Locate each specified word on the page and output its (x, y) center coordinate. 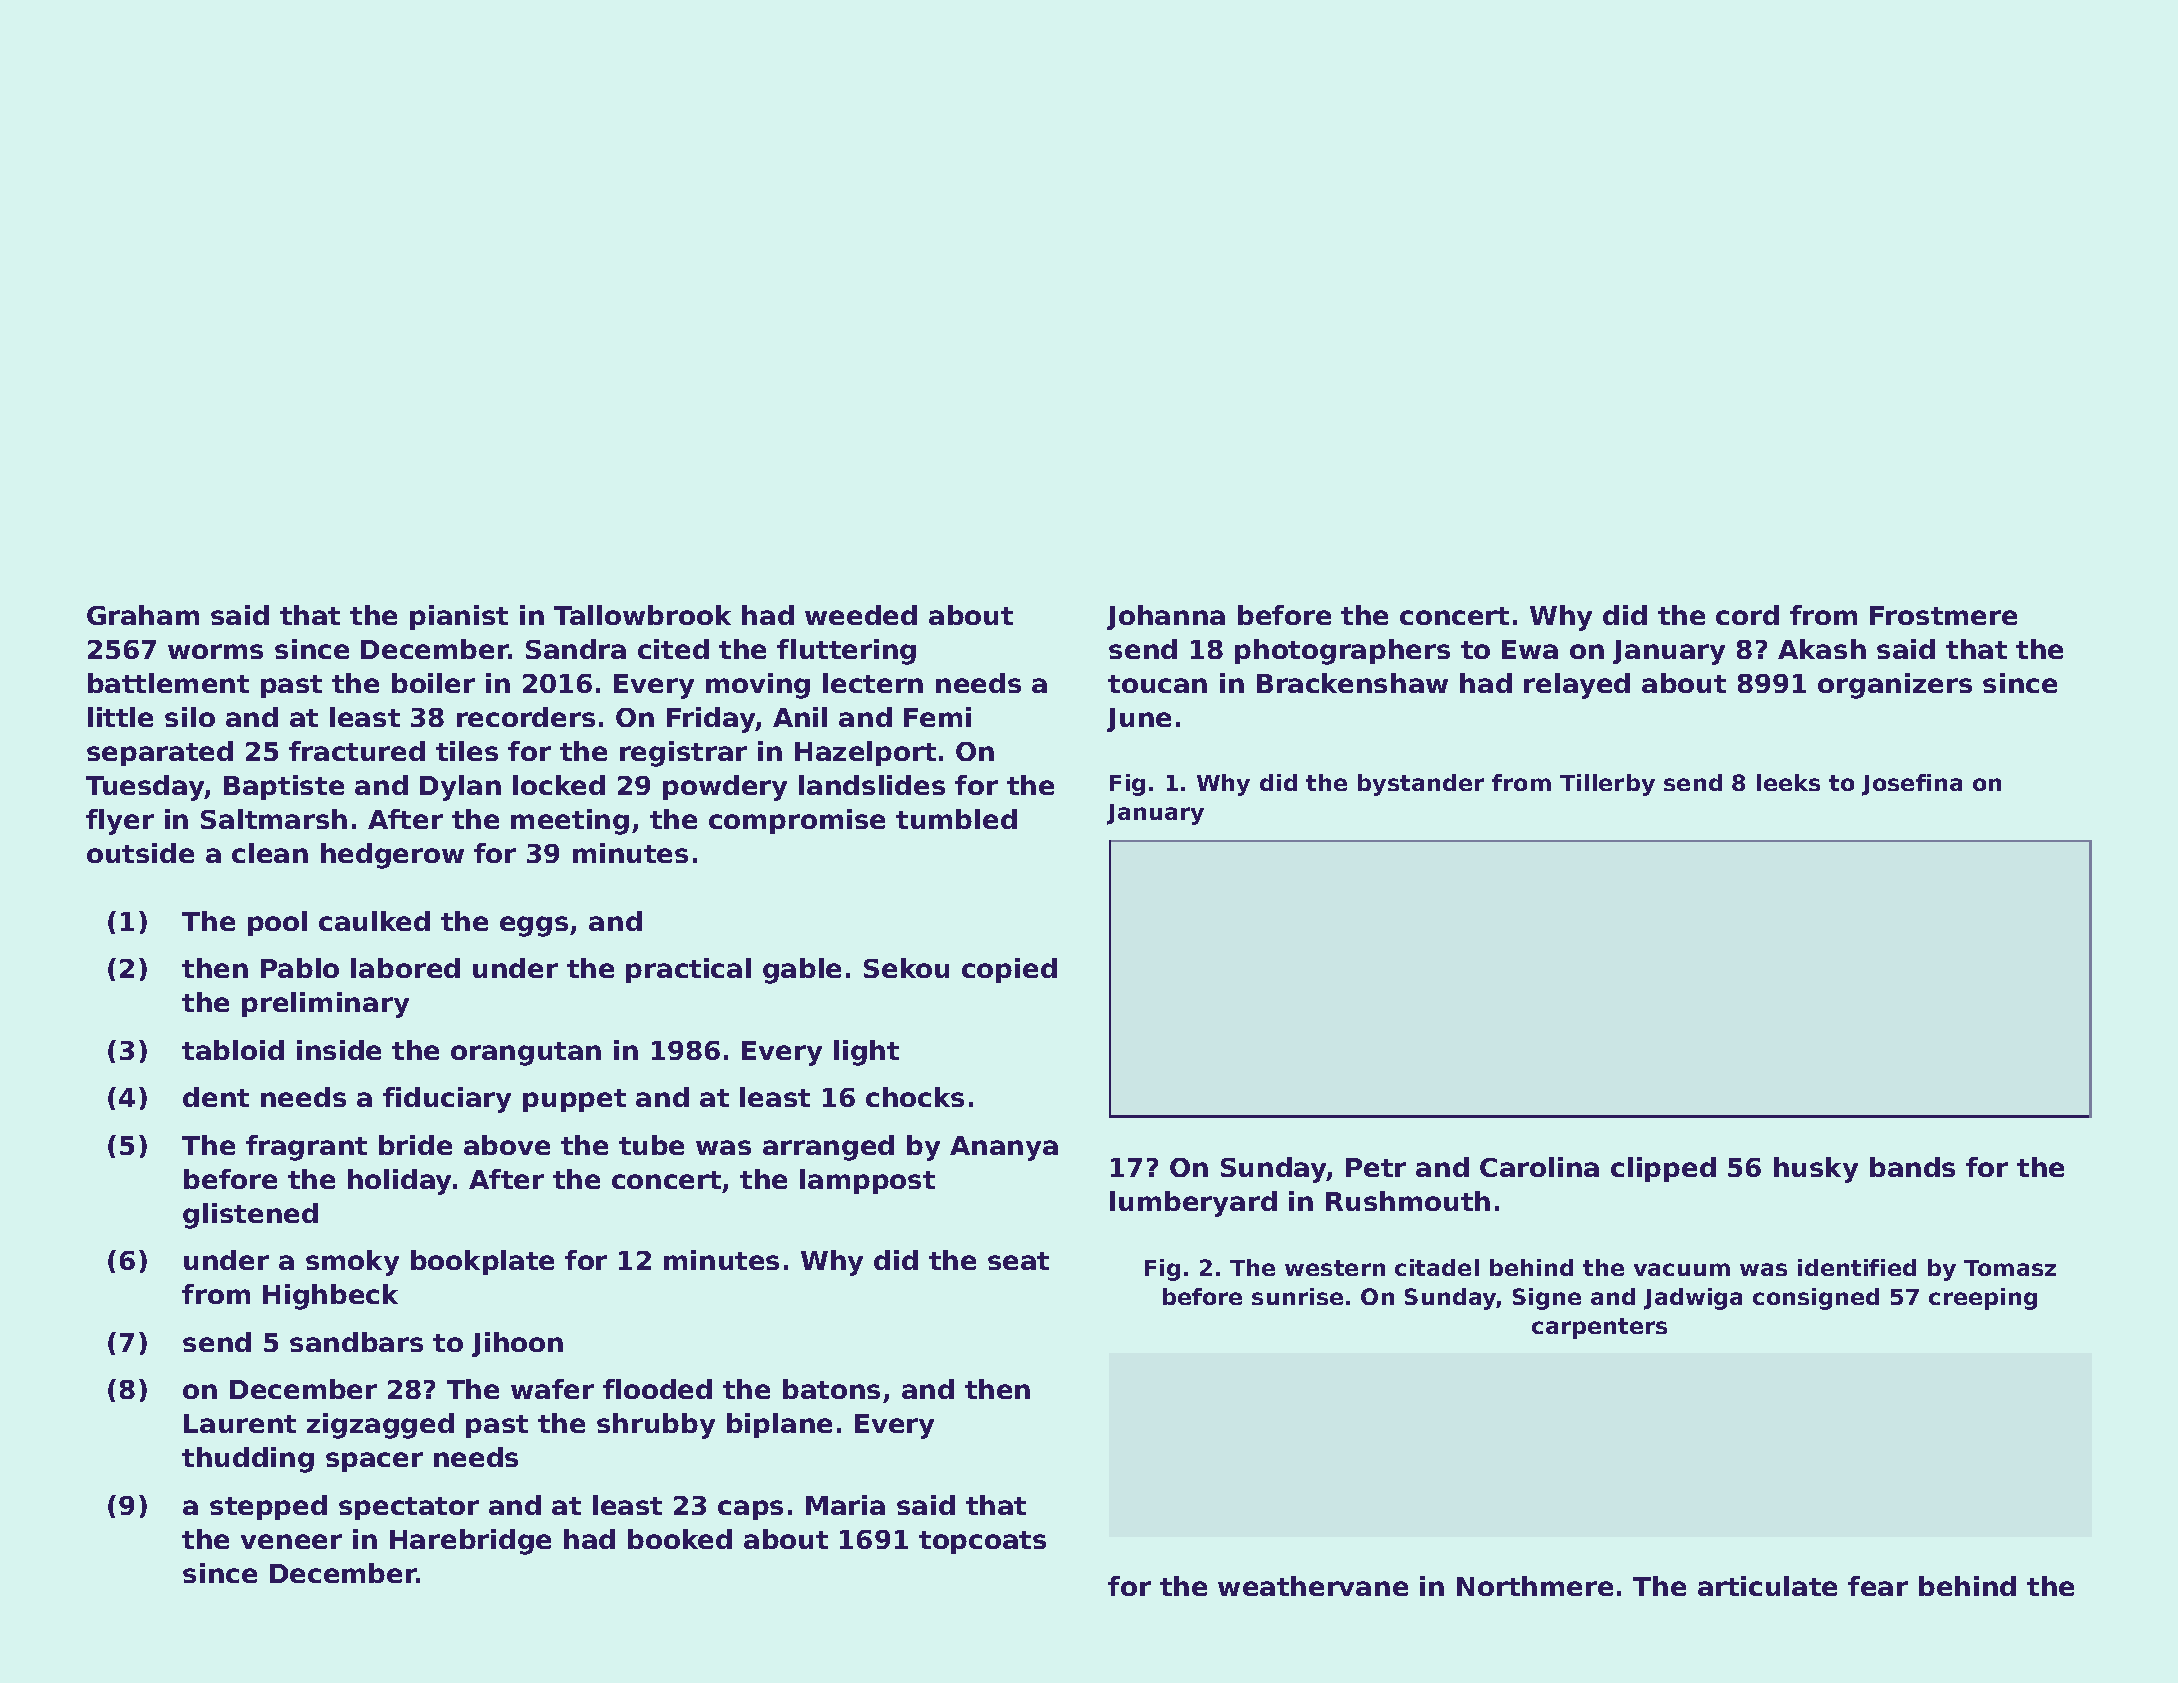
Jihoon (517, 1344)
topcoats (982, 1542)
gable (802, 971)
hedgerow (392, 856)
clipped (1663, 1169)
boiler (433, 683)
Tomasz (2010, 1268)
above (507, 1145)
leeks (1788, 782)
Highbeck (330, 1297)
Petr (1376, 1167)
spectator (409, 1508)
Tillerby (1607, 785)
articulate (1767, 1586)
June (1139, 720)
